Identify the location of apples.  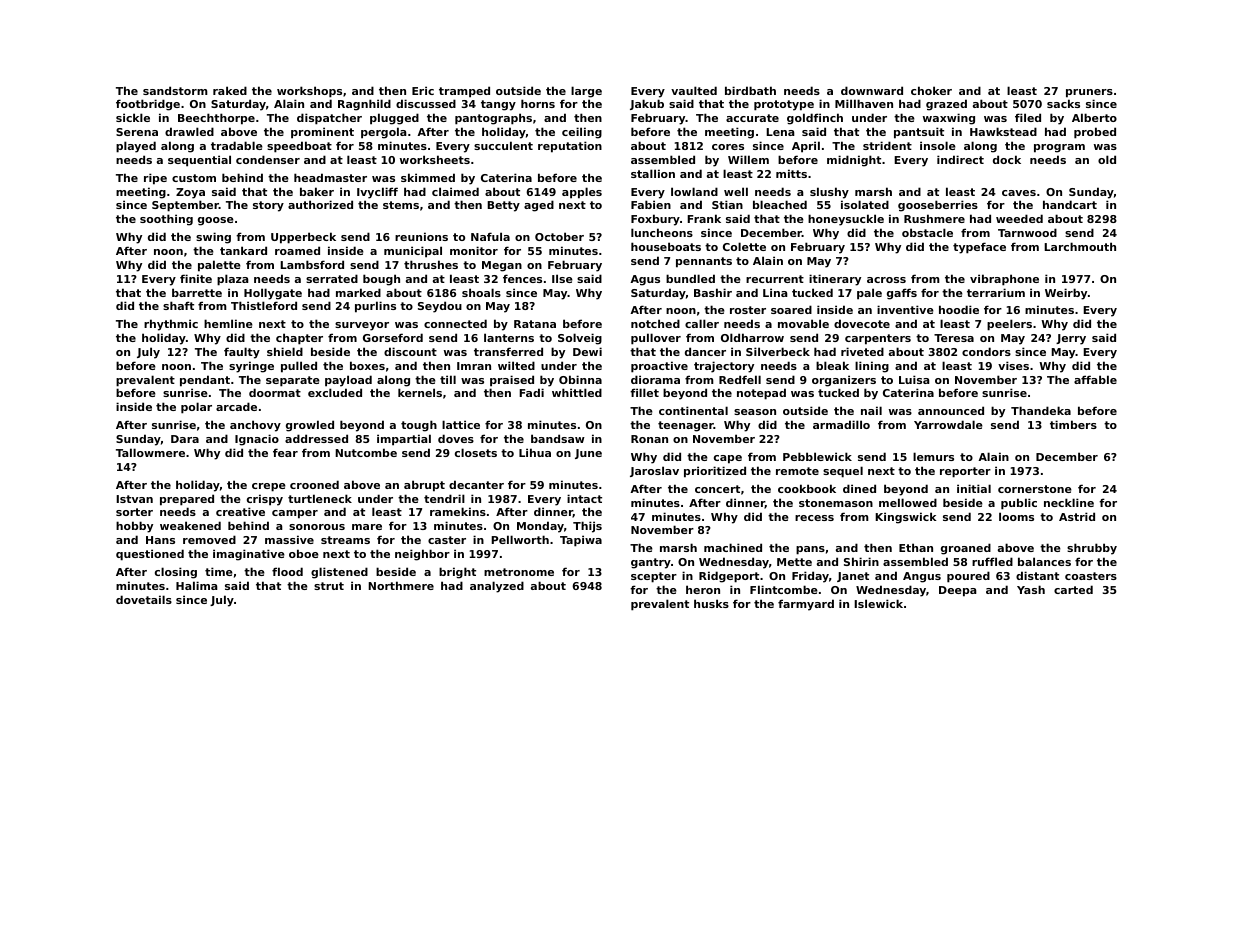
(582, 193).
